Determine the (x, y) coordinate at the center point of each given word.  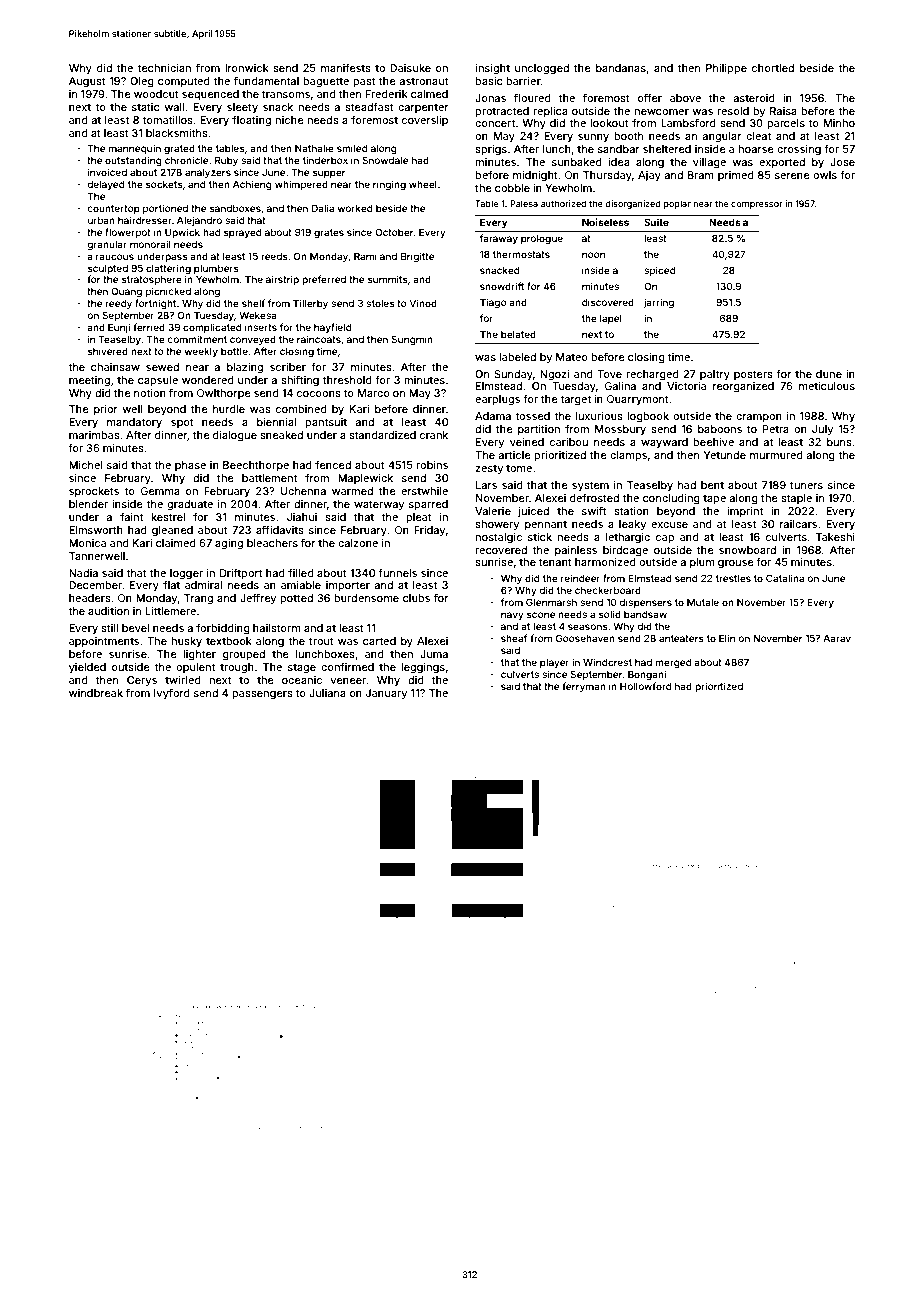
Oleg (142, 82)
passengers (262, 695)
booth (628, 136)
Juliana (327, 693)
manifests (346, 67)
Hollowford (645, 686)
